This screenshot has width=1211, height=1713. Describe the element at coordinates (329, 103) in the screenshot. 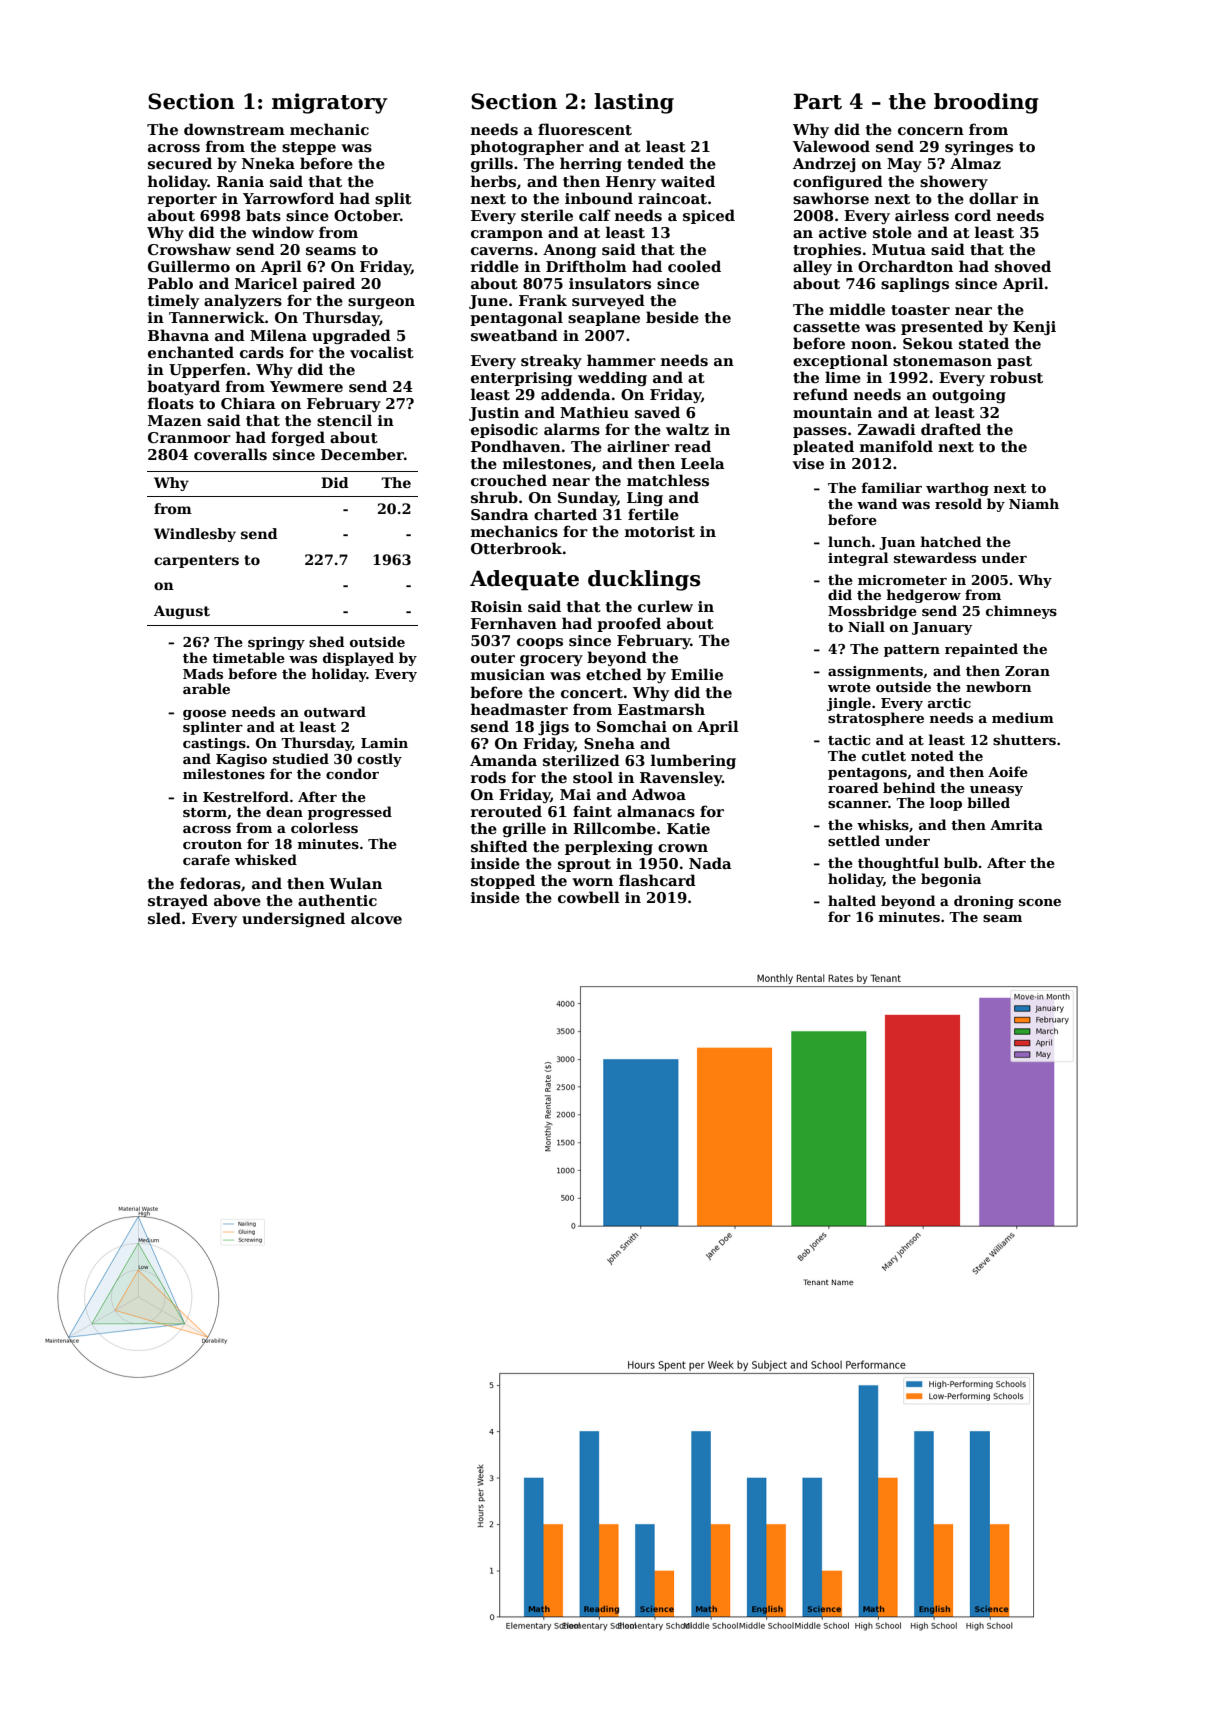

I see `migratory` at that location.
